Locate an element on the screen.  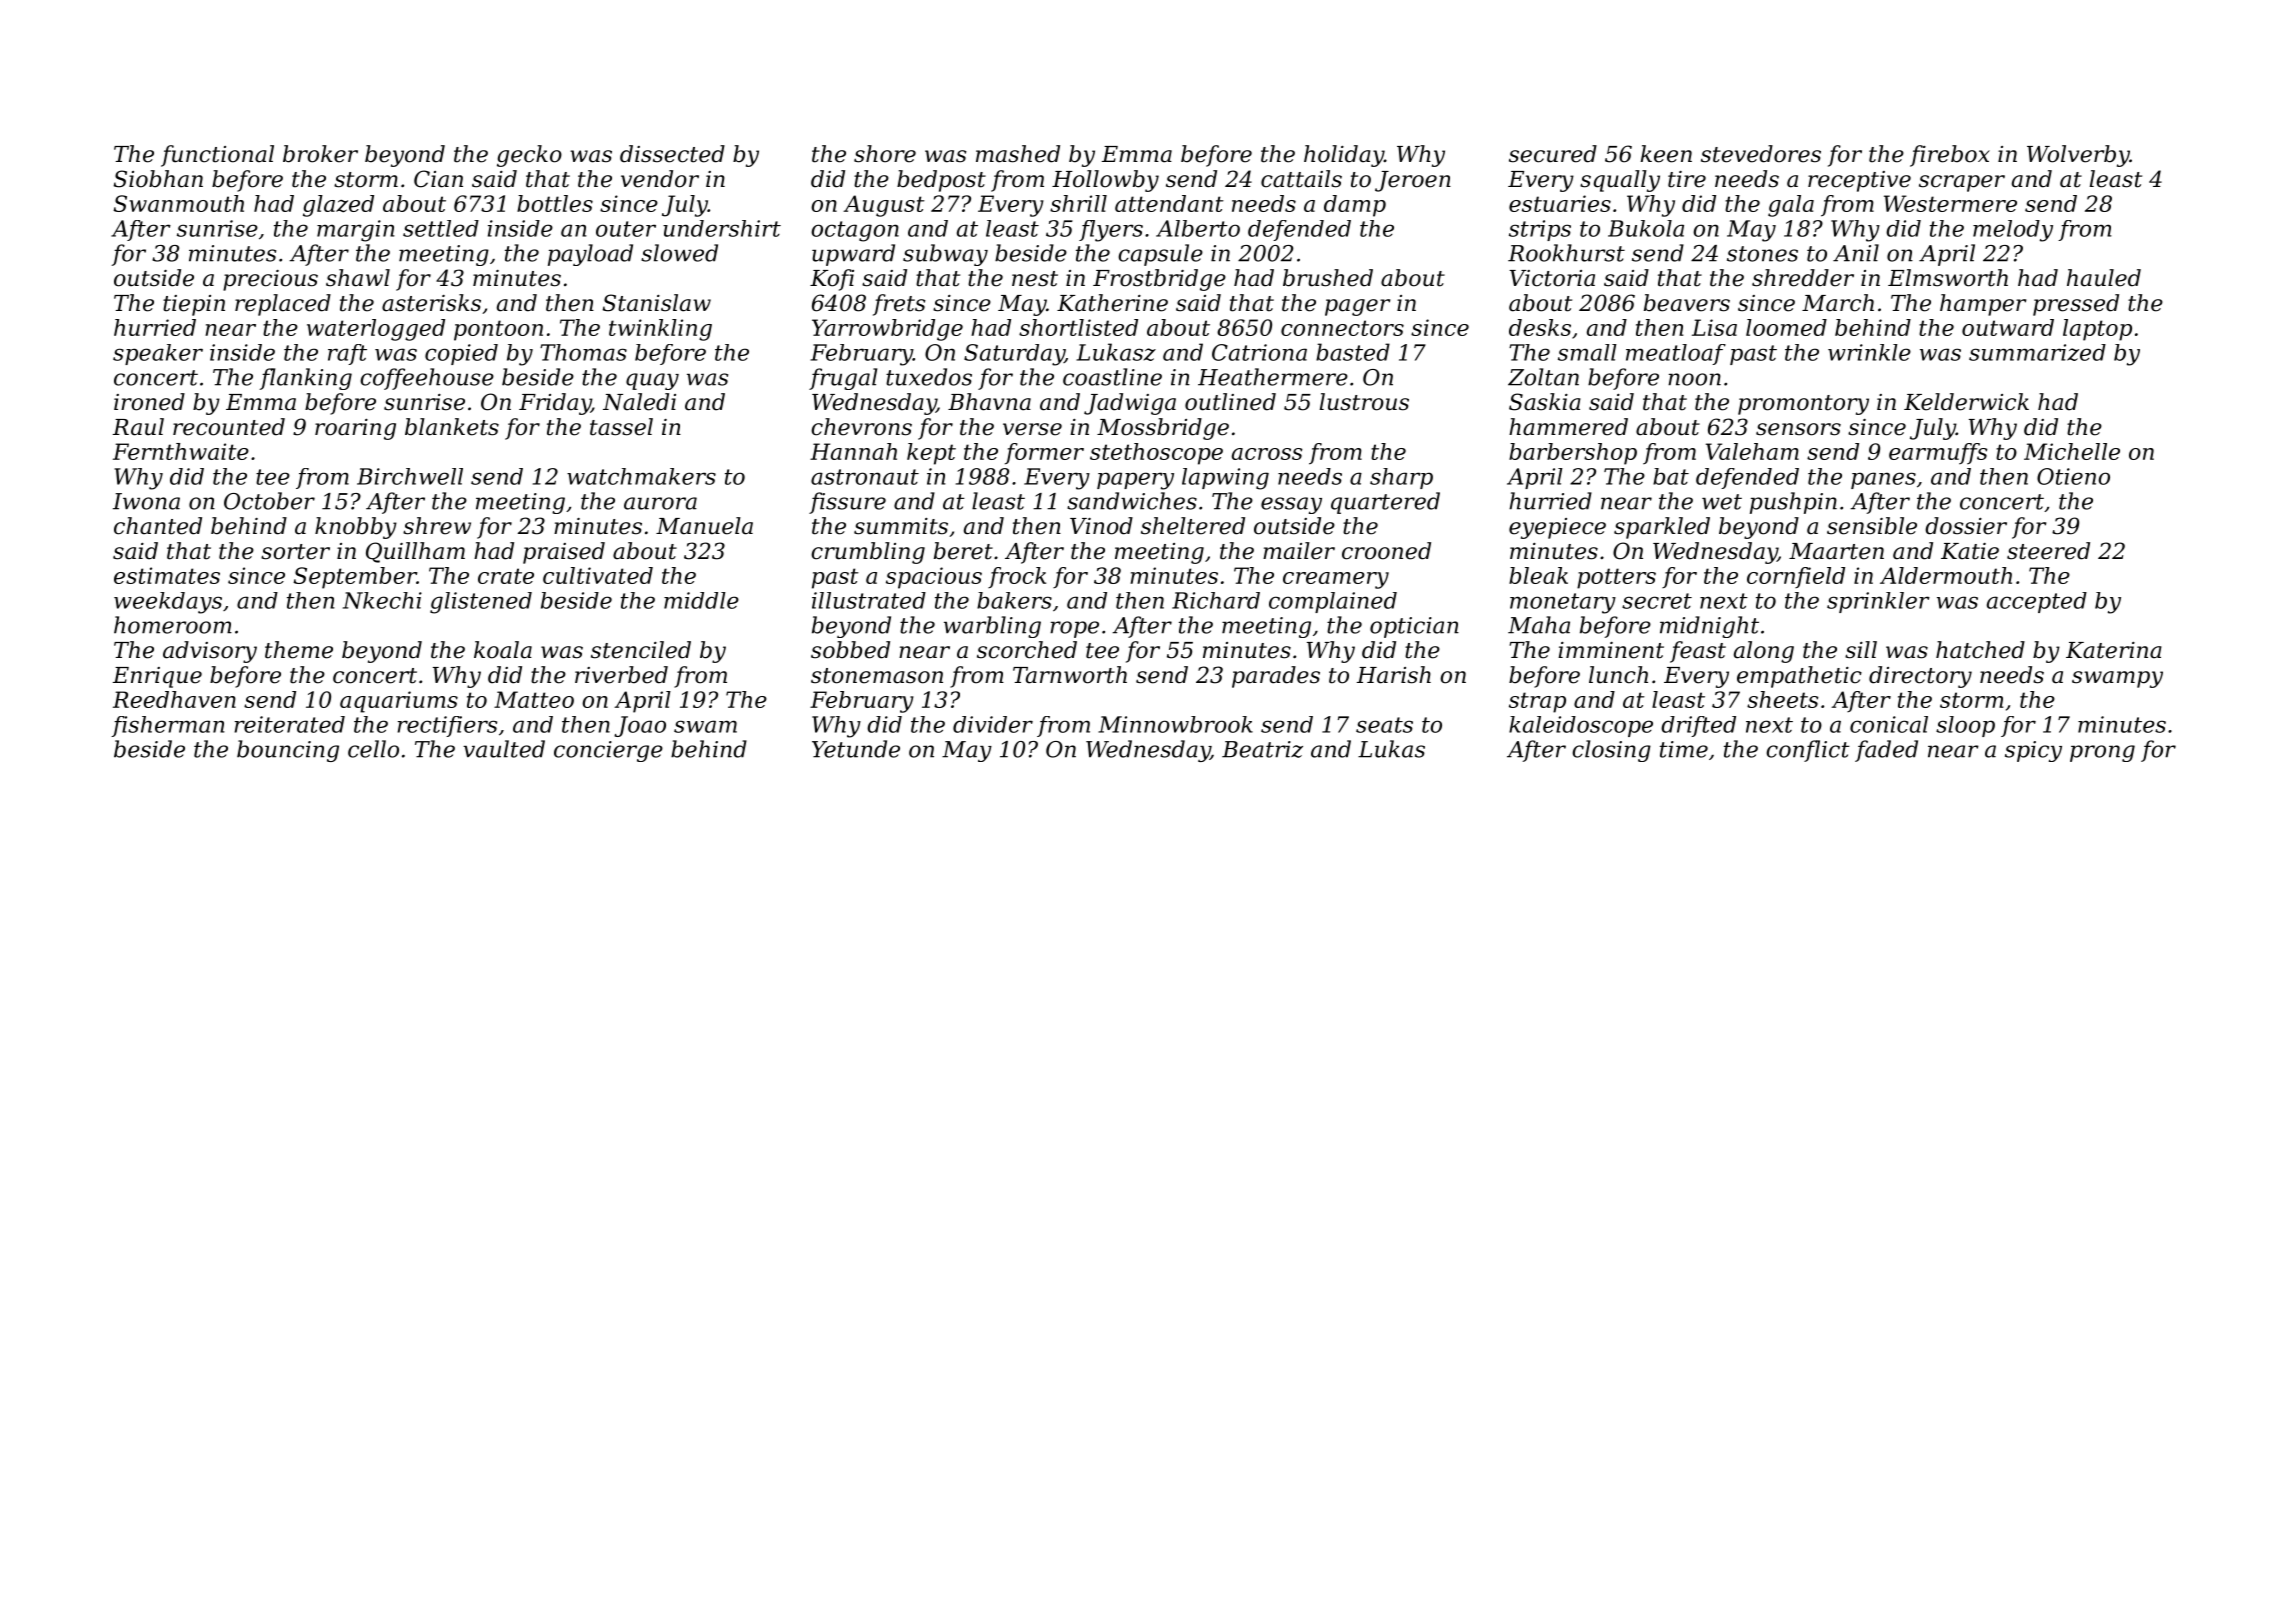
bouncing is located at coordinates (288, 751).
